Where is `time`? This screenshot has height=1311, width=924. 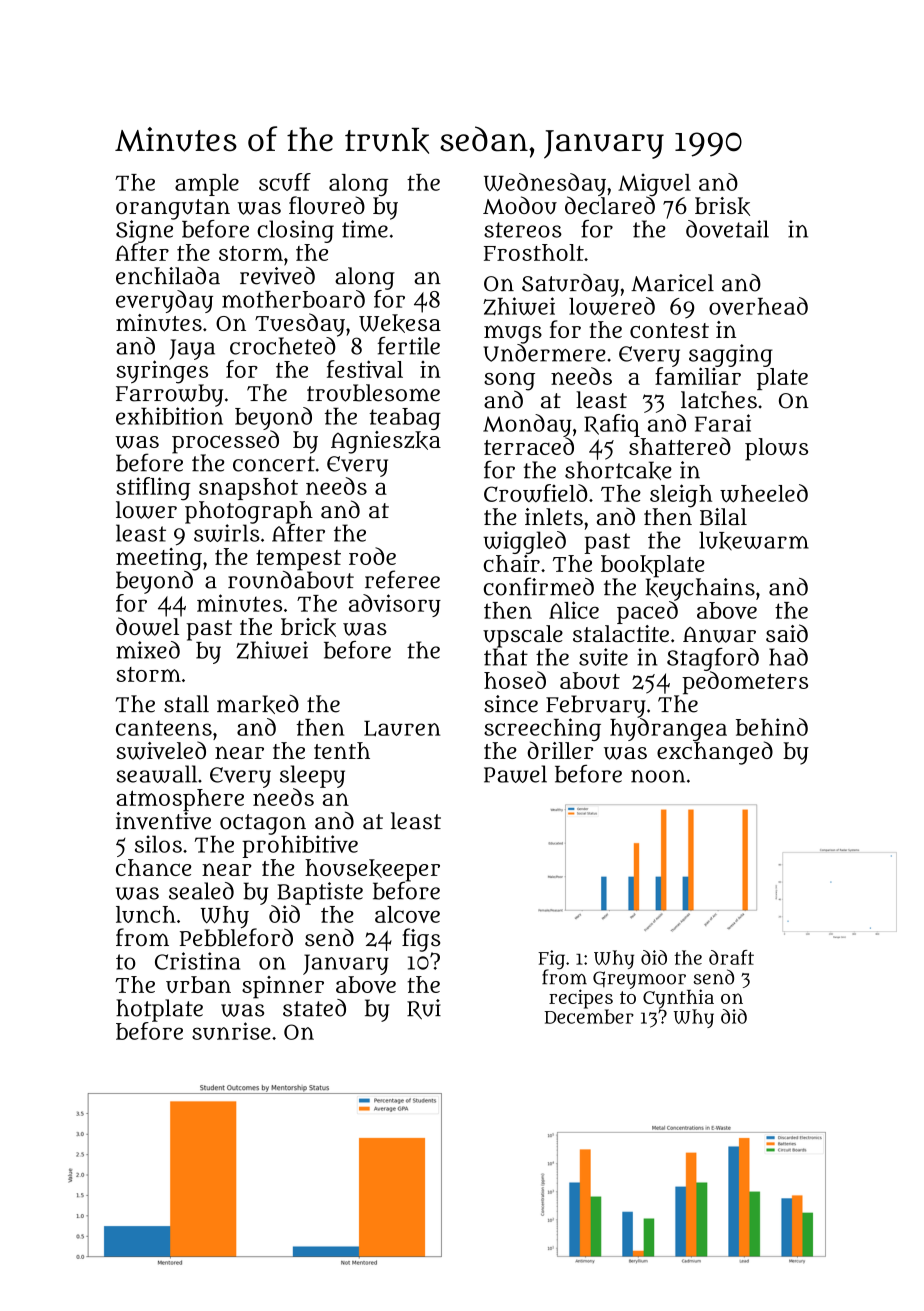
time is located at coordinates (365, 229).
